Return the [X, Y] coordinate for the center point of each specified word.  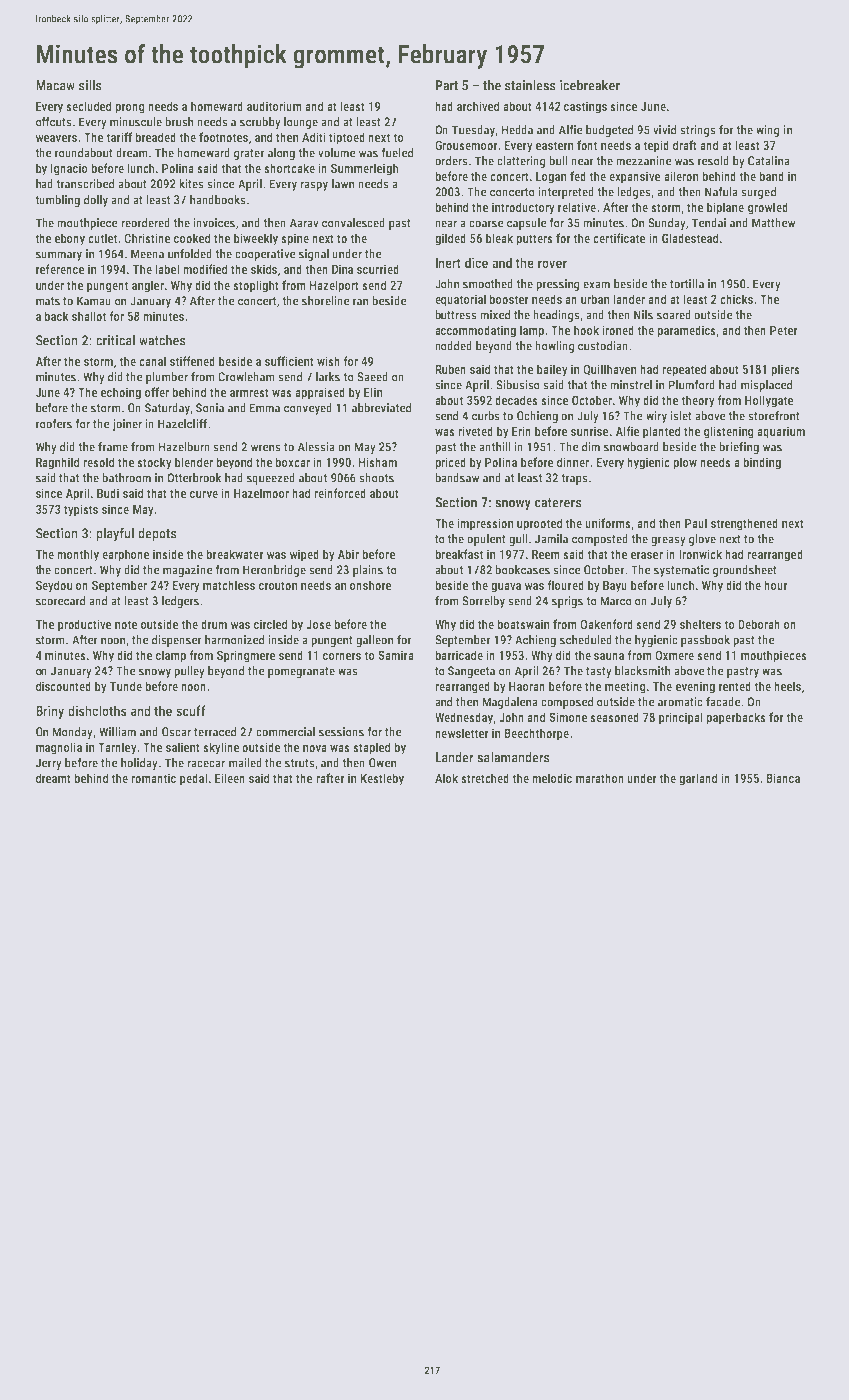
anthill [495, 447]
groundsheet [745, 571]
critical [115, 340]
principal [681, 718]
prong [130, 109]
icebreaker [590, 85]
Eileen [230, 778]
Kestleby [382, 779]
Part [447, 85]
